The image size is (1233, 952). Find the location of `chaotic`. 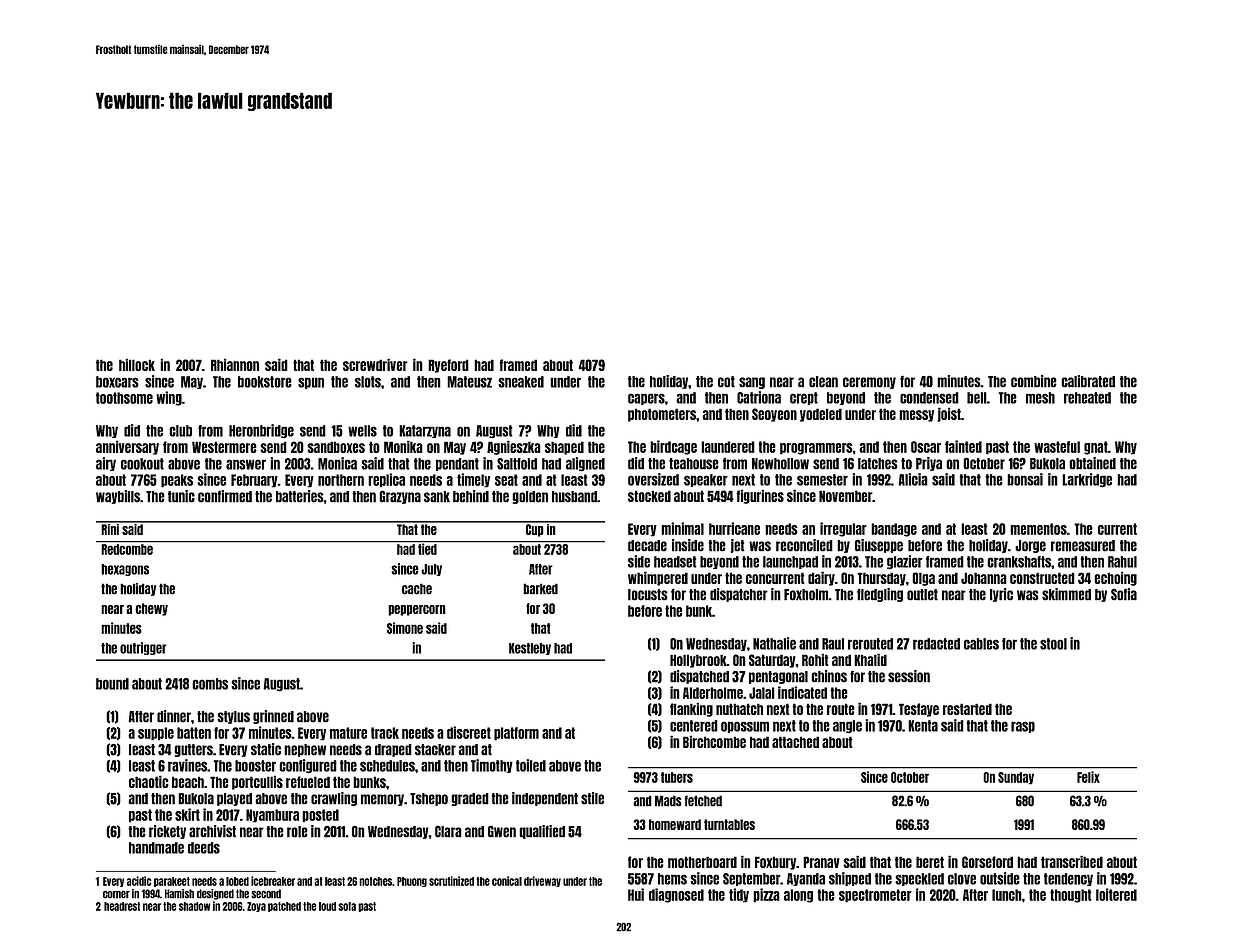

chaotic is located at coordinates (149, 782).
